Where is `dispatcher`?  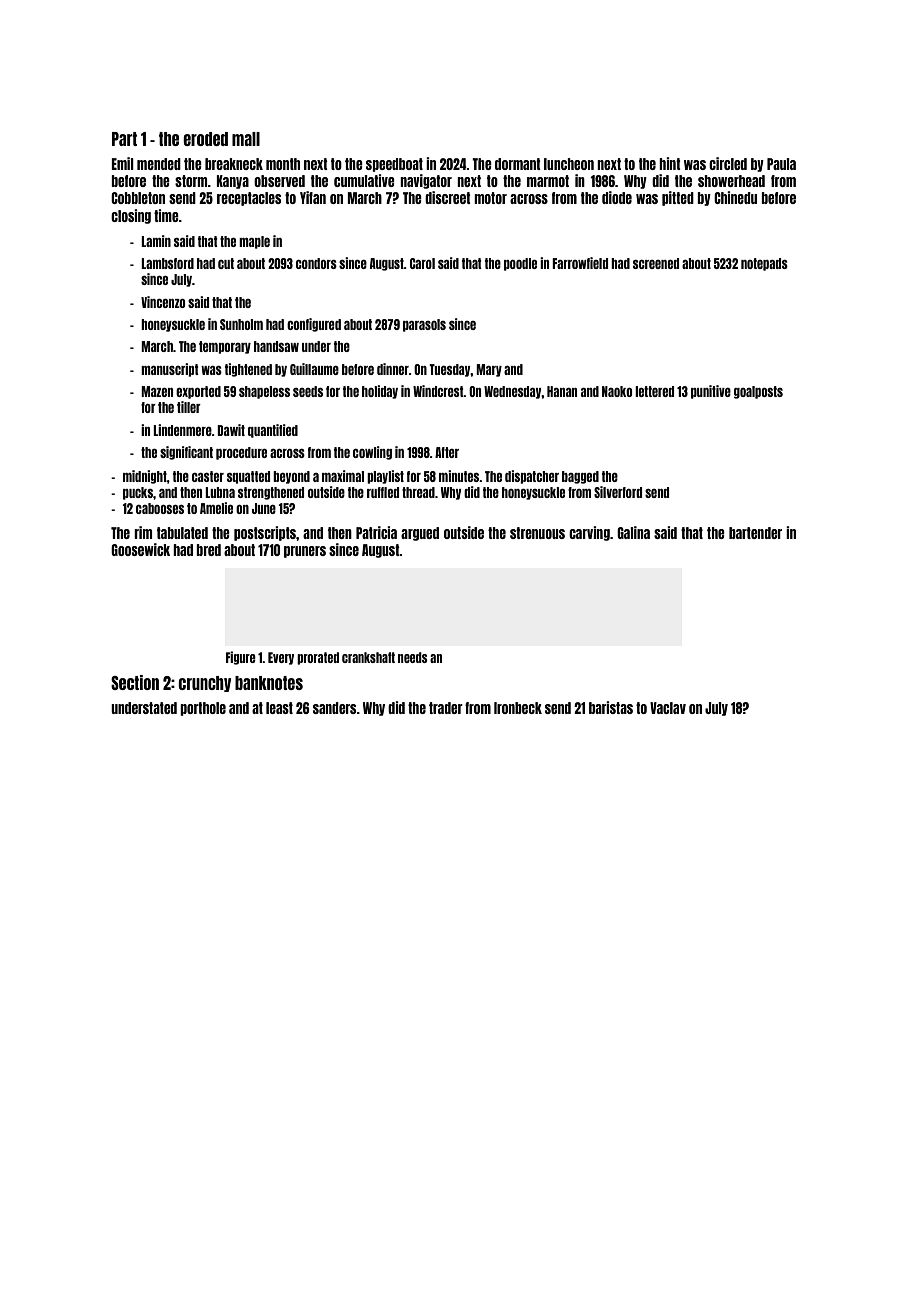
dispatcher is located at coordinates (532, 477).
